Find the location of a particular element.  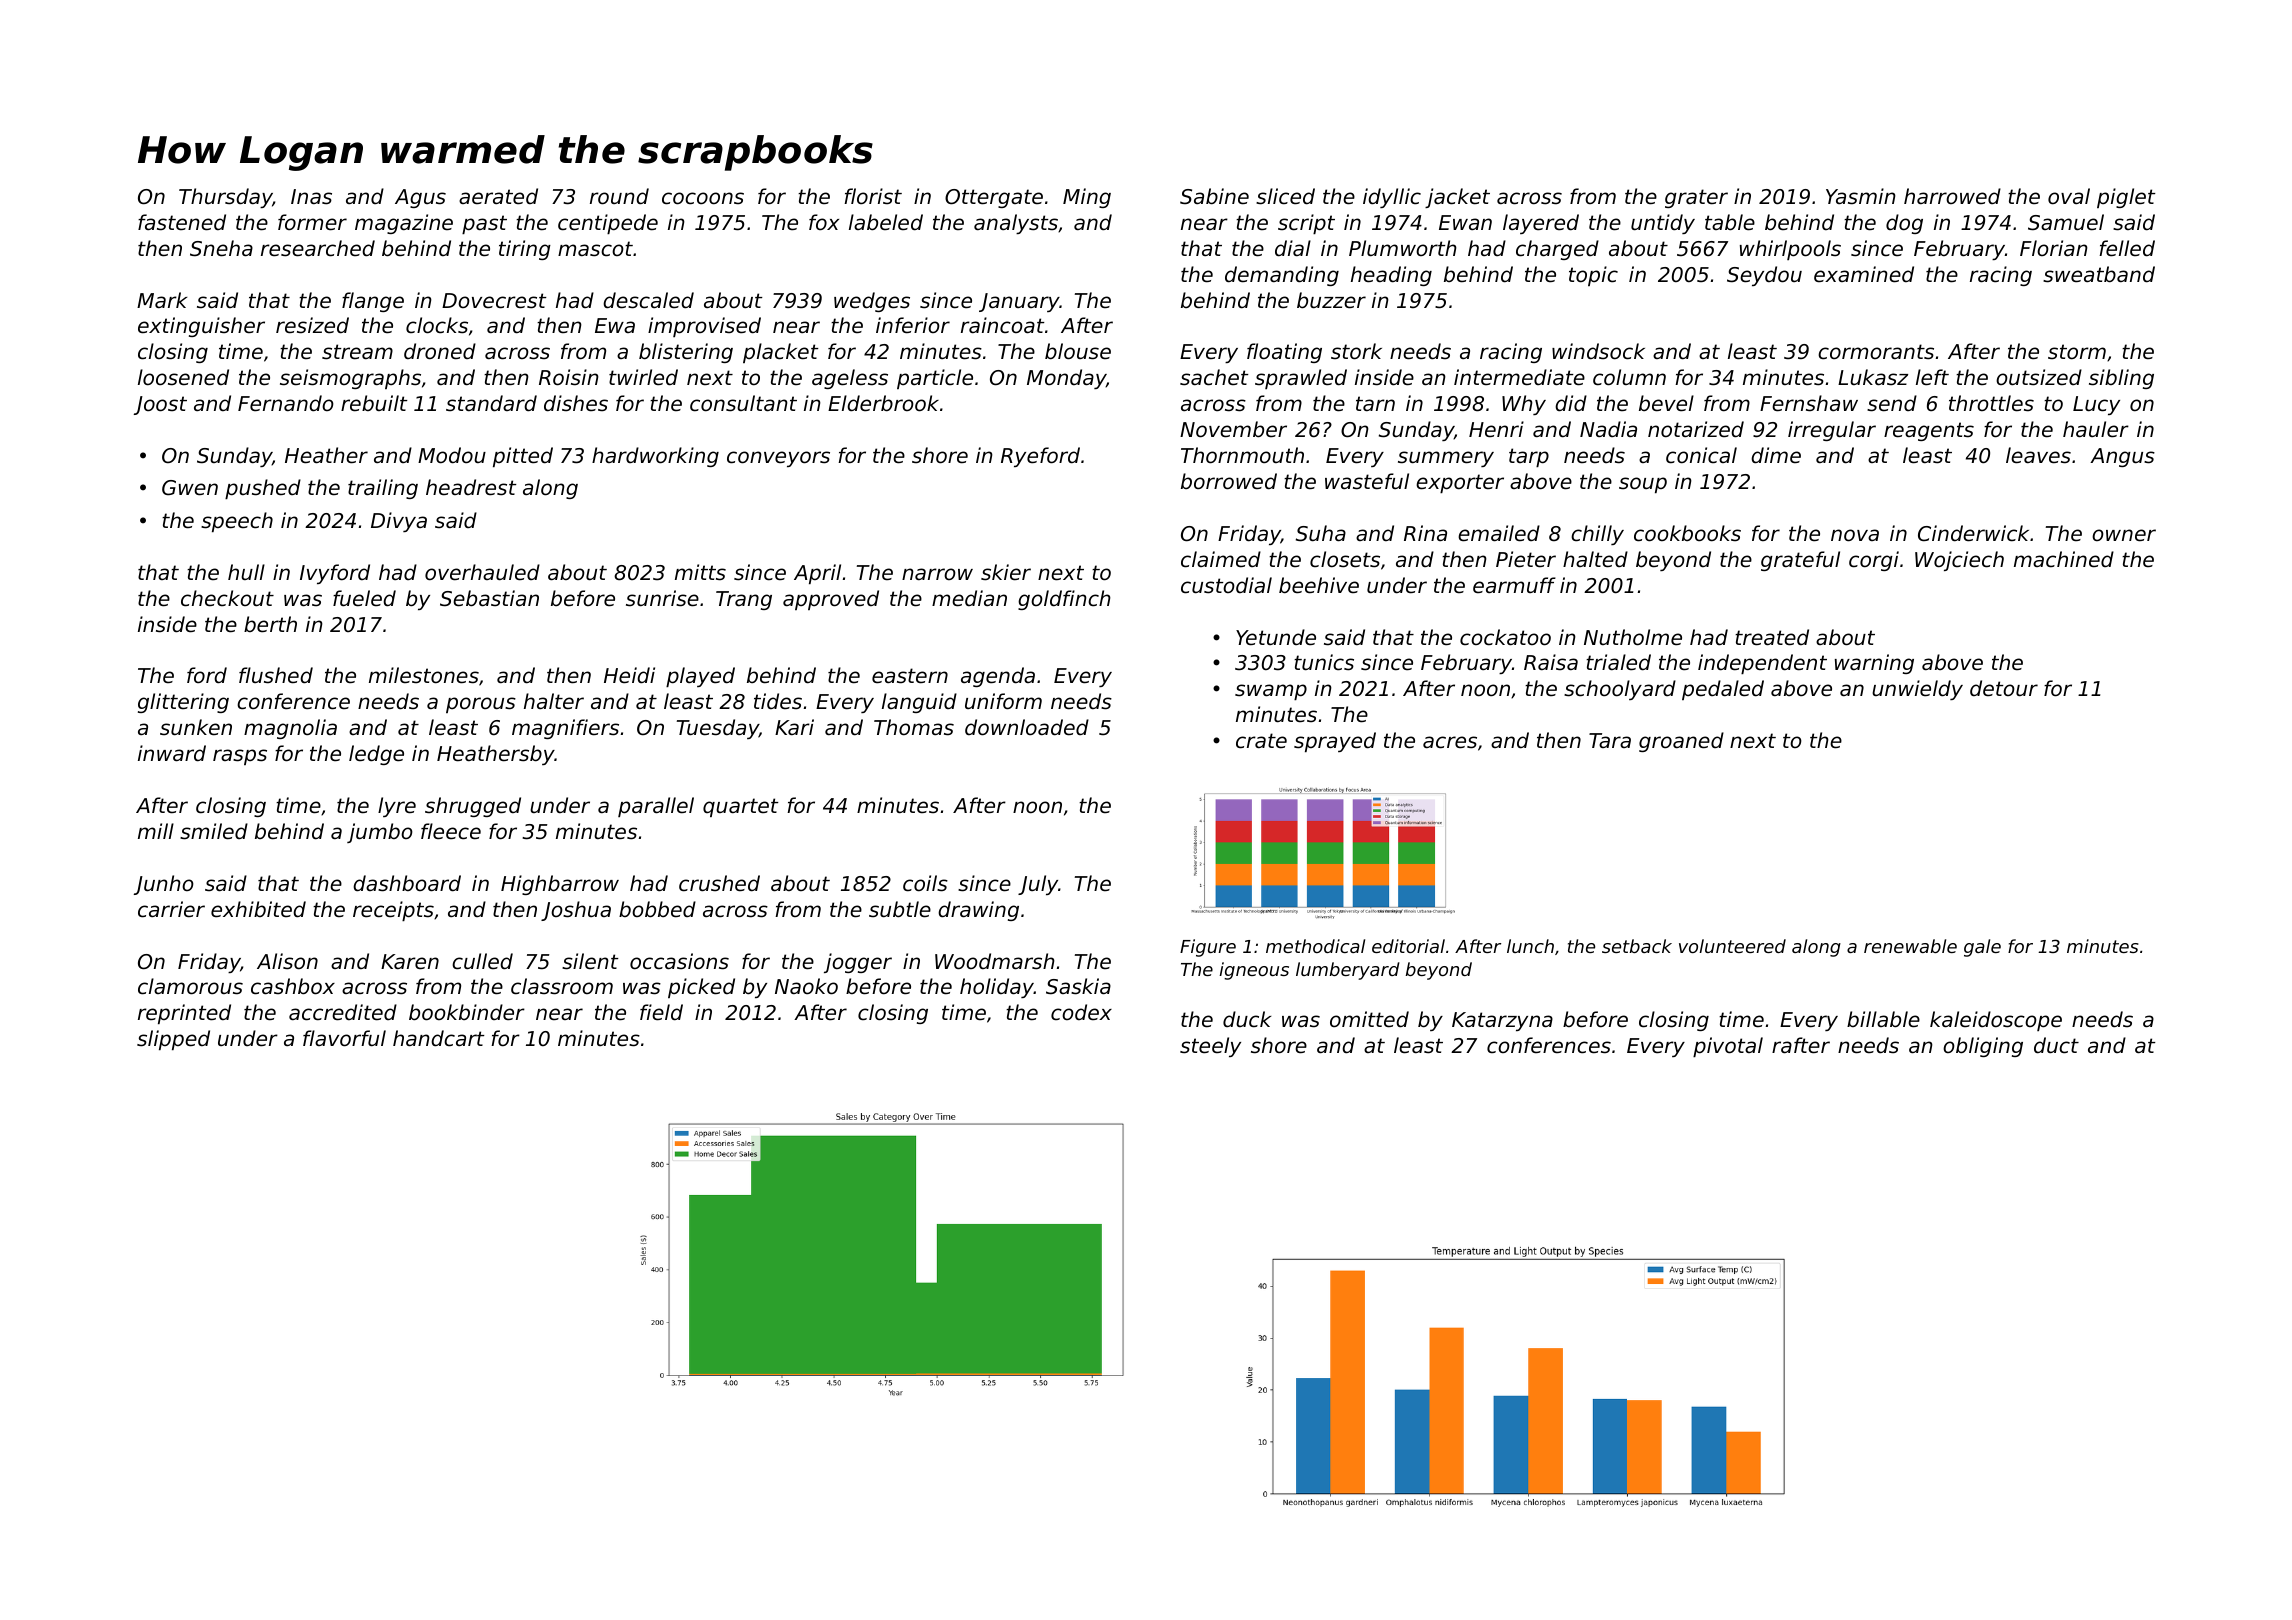

sprayed is located at coordinates (1335, 742).
